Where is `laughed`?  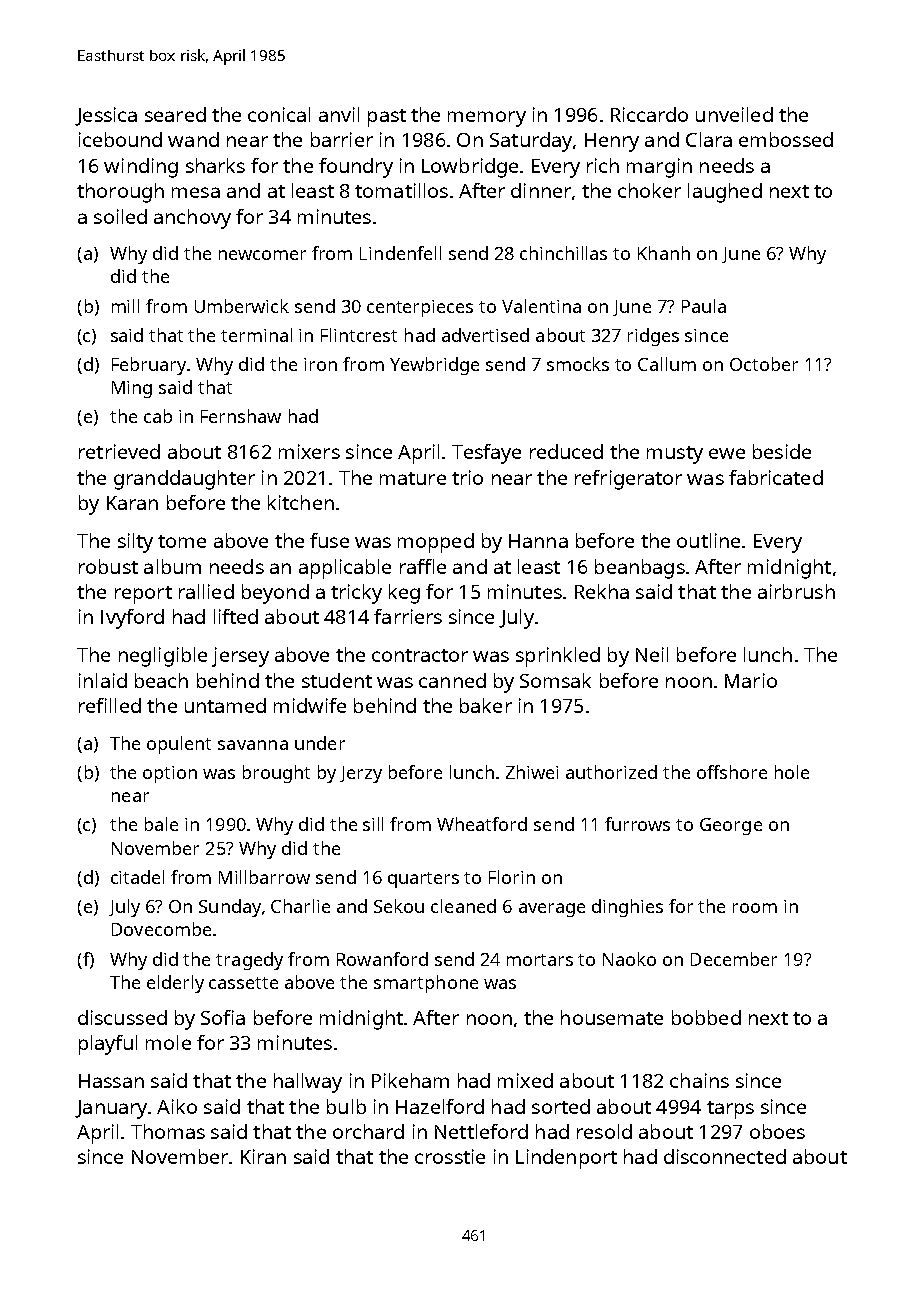 laughed is located at coordinates (725, 193).
